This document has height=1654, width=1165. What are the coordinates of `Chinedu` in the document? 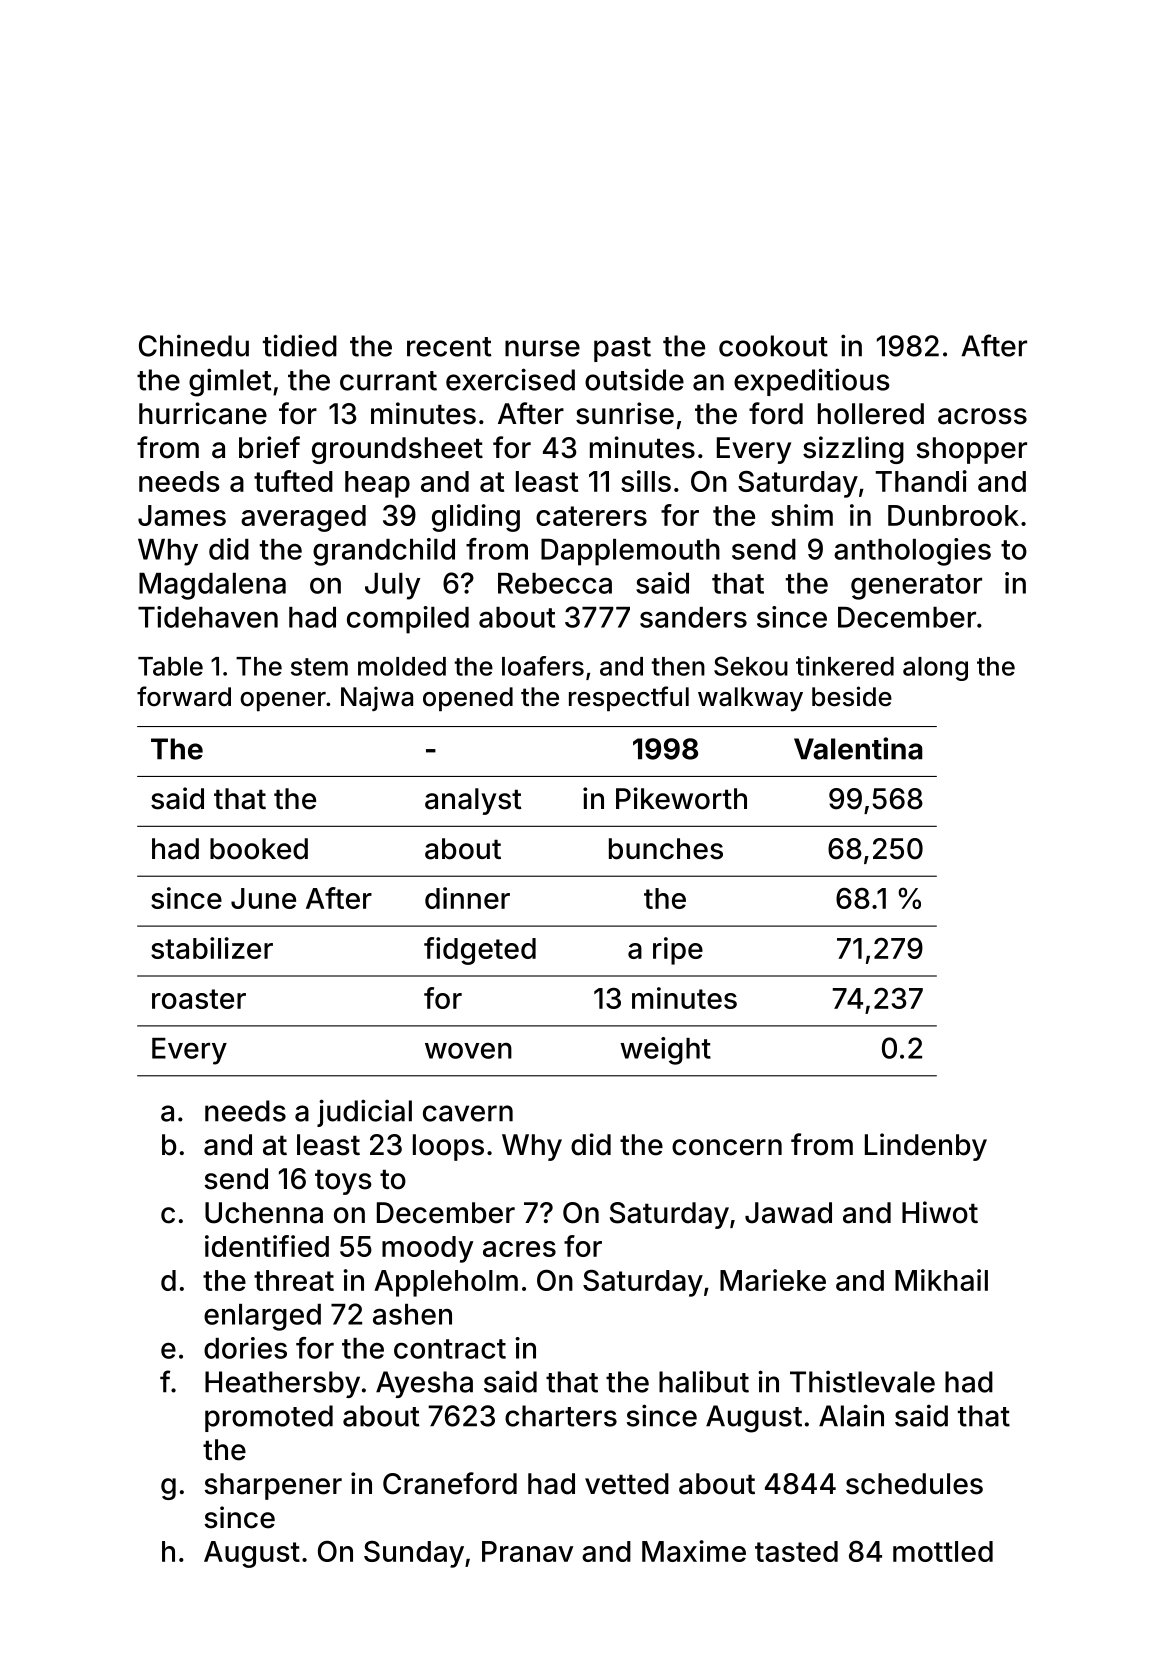 It's located at (194, 345).
